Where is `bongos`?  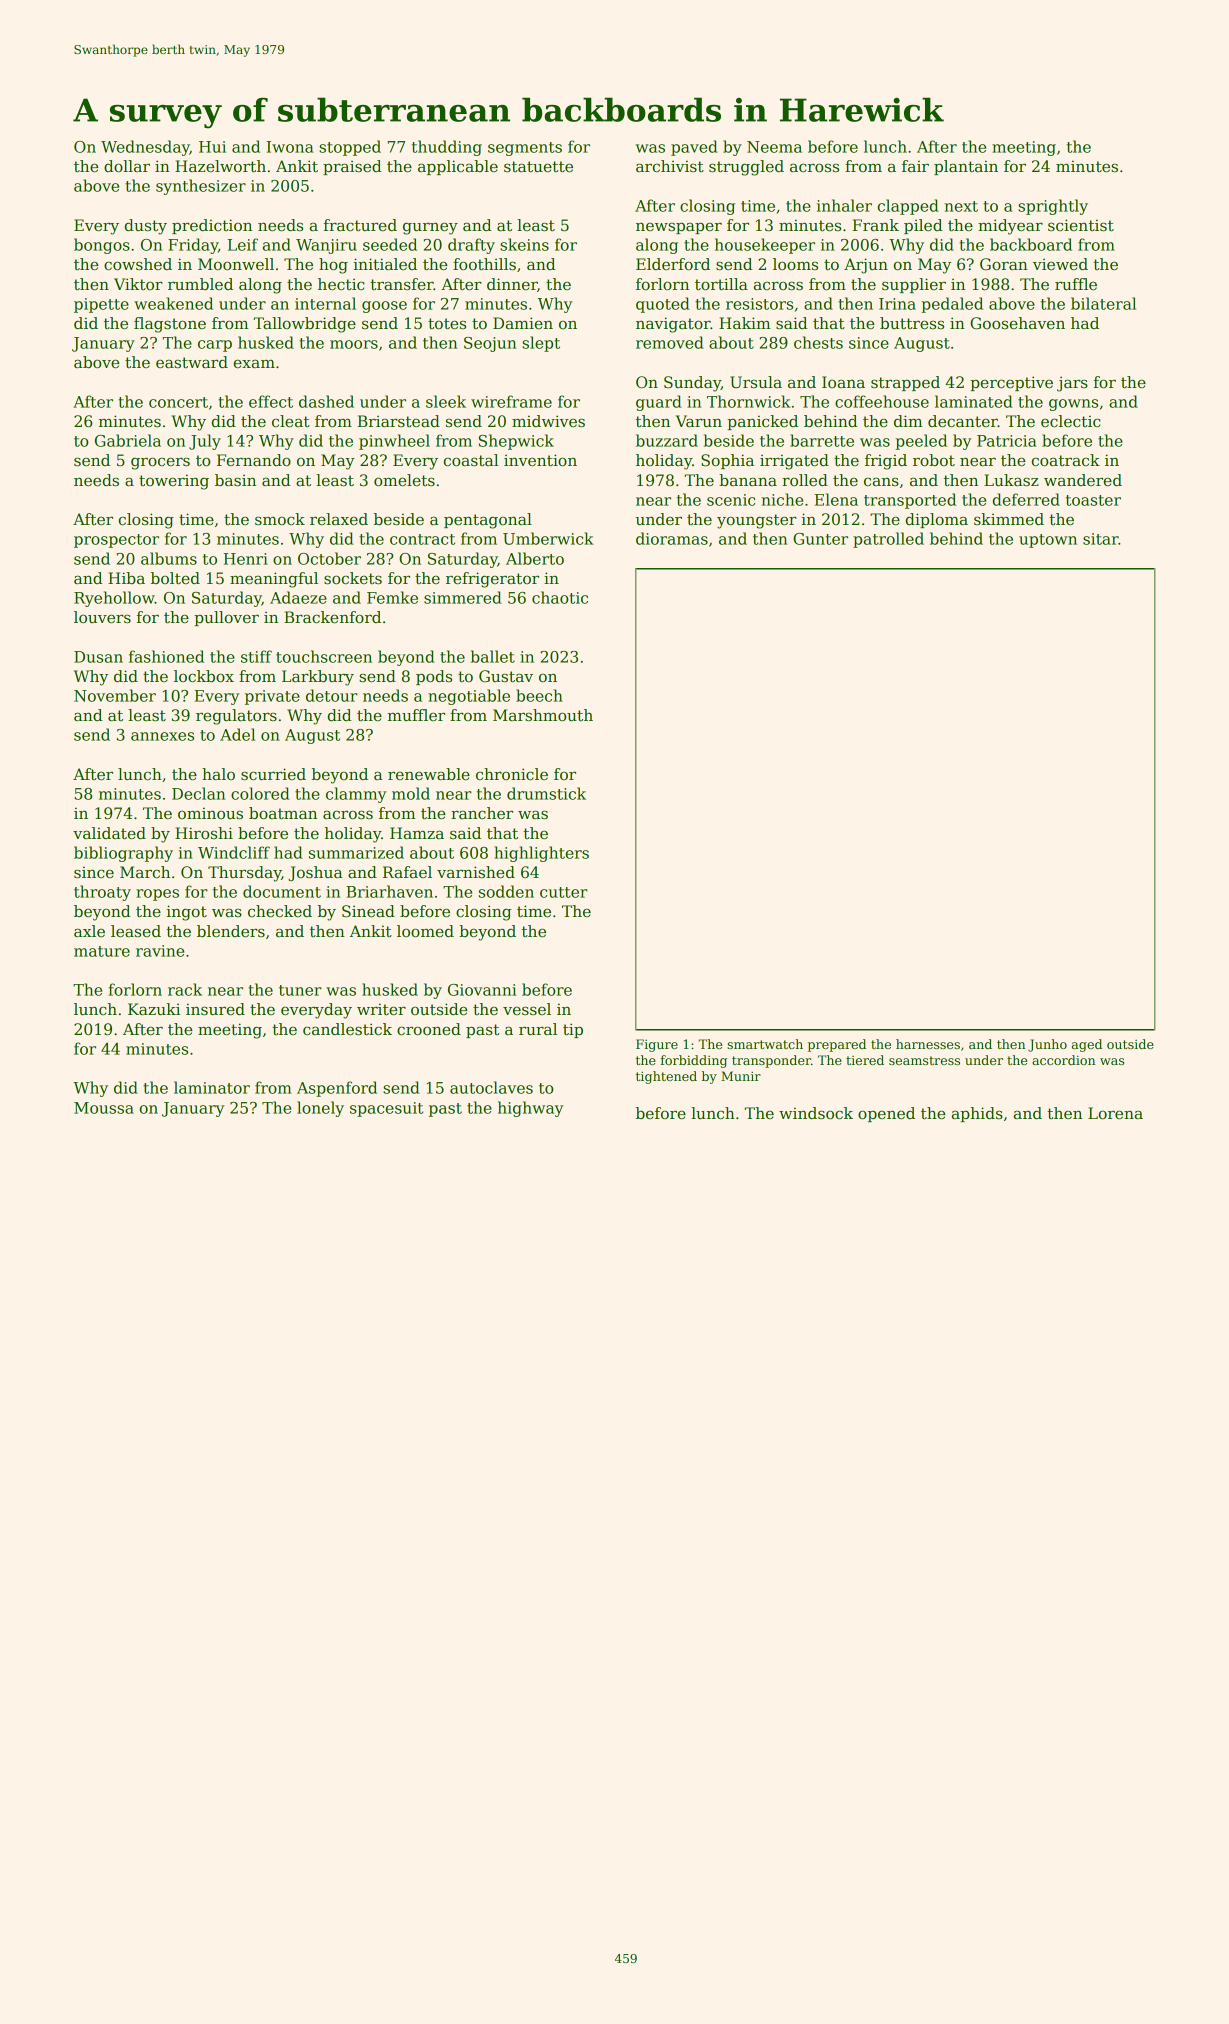
bongos is located at coordinates (102, 246).
